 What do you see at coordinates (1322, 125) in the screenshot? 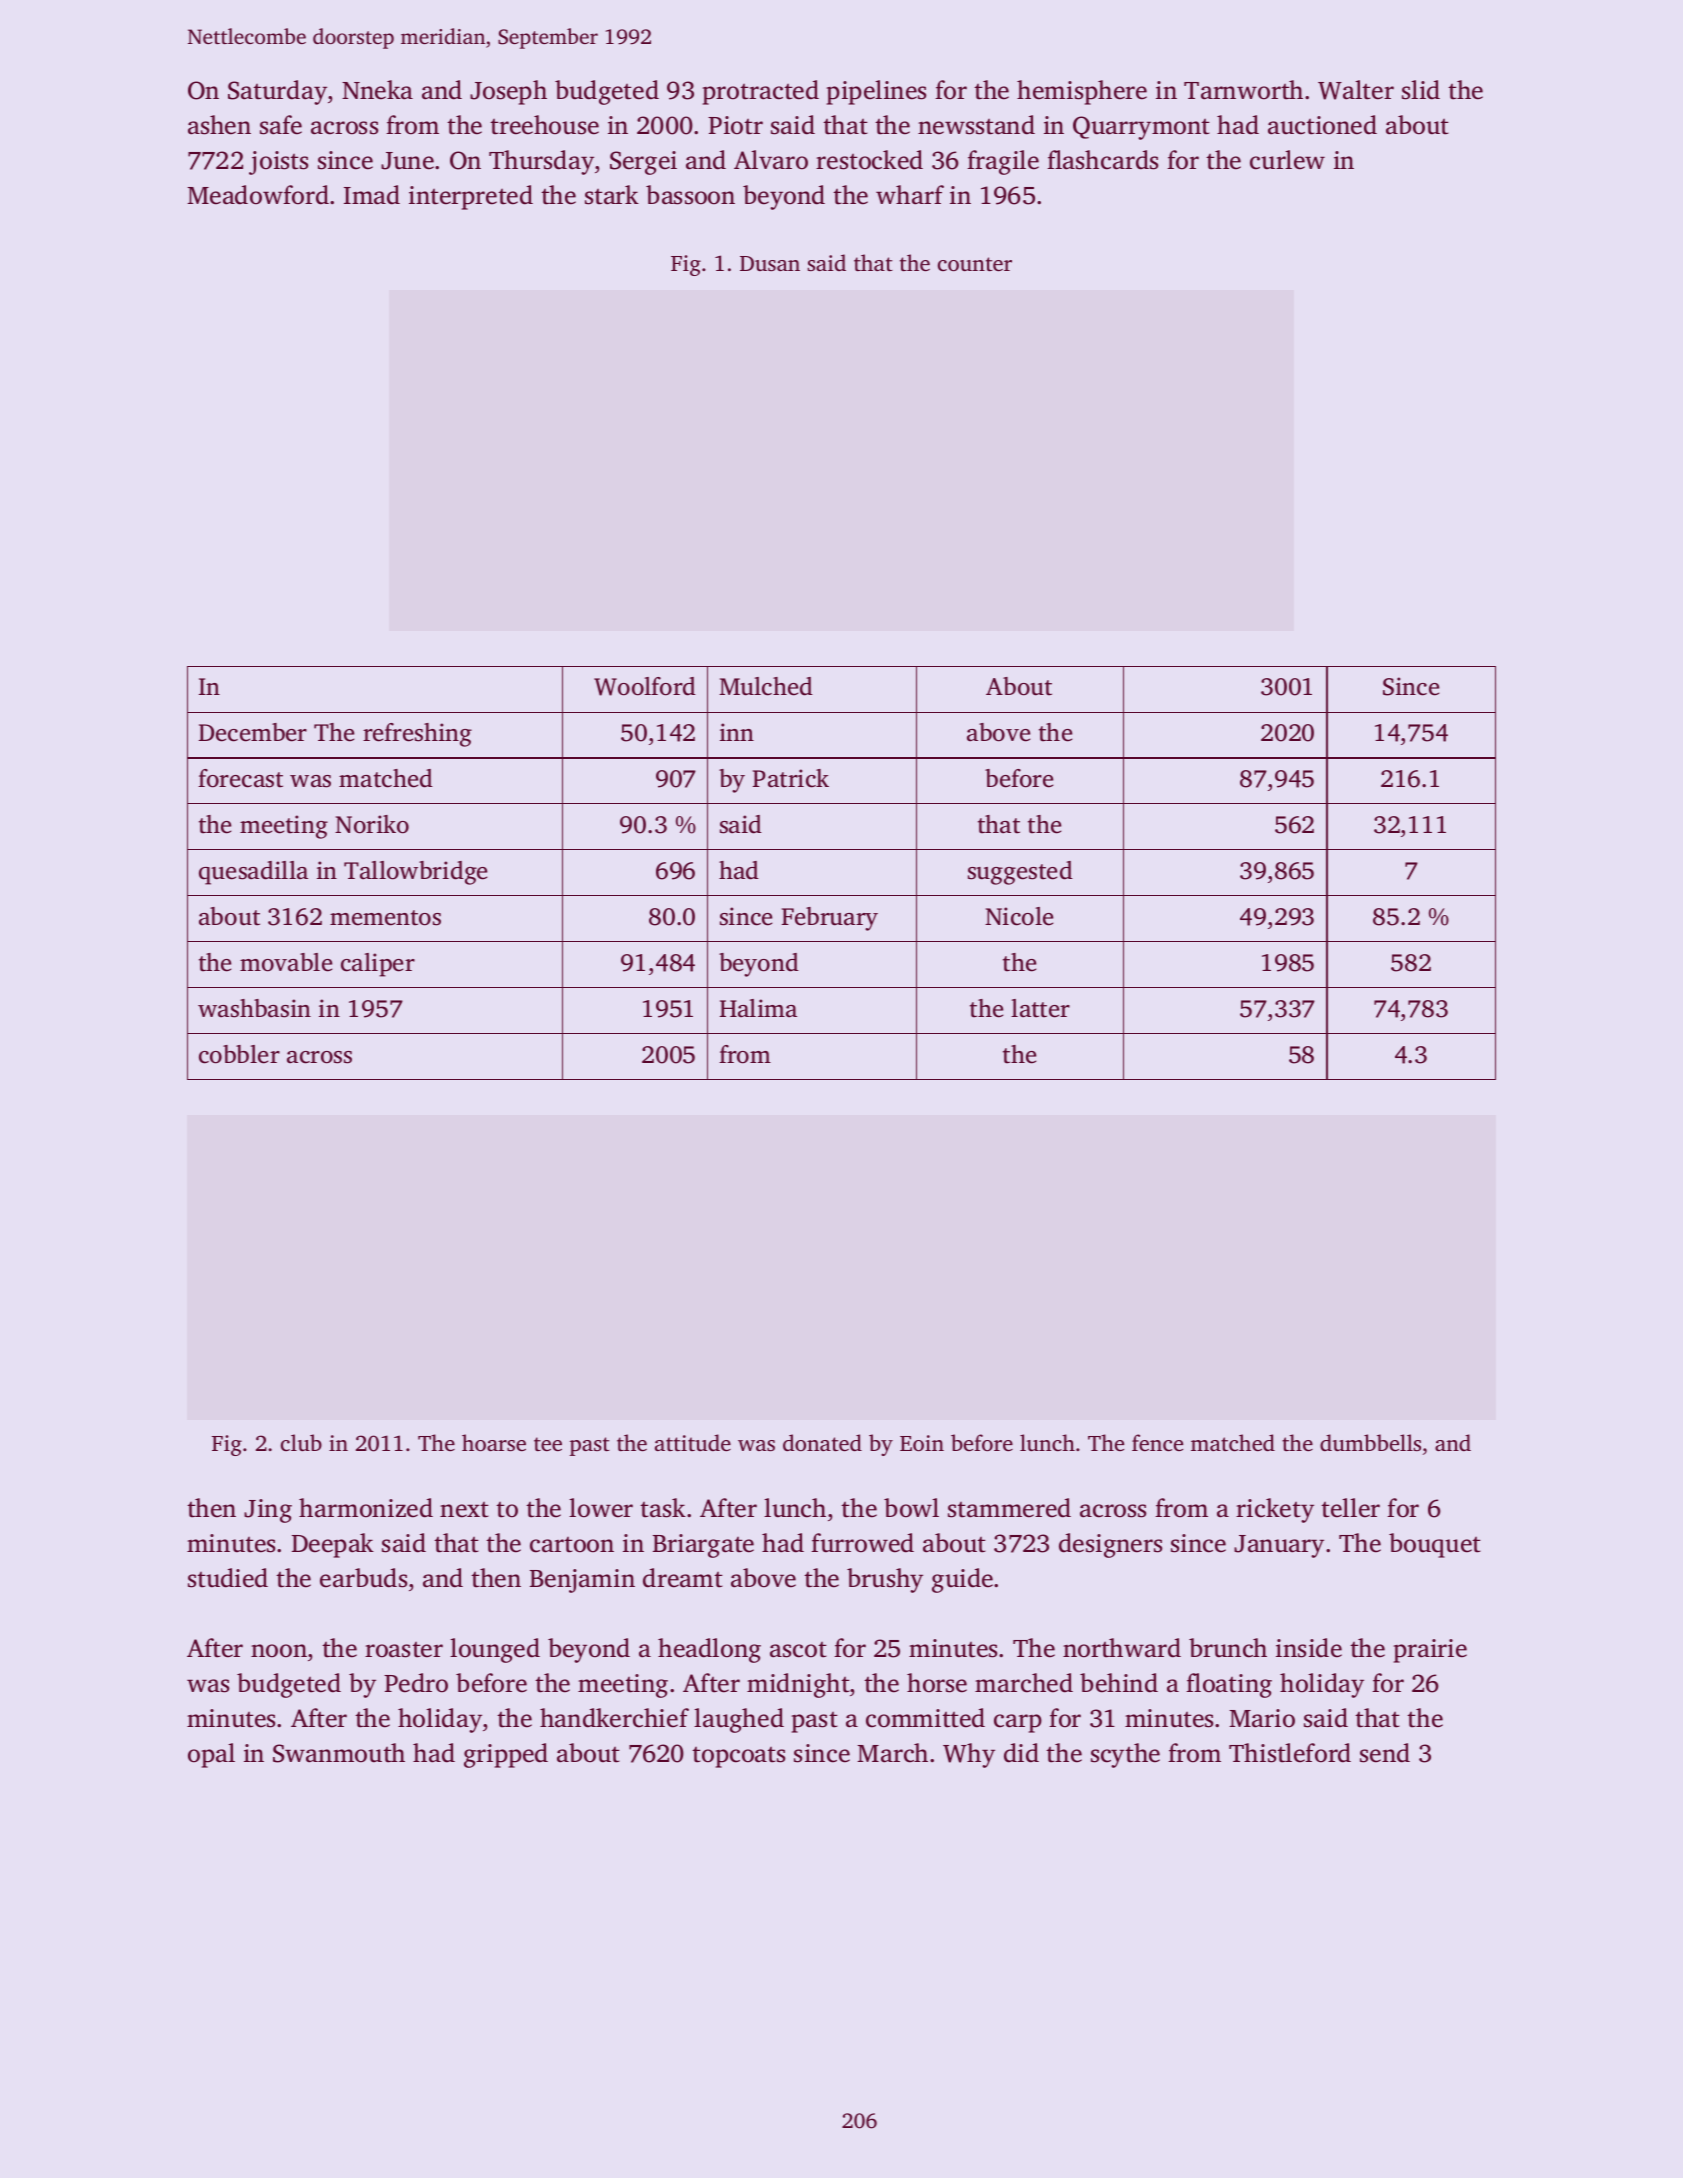
I see `auctioned` at bounding box center [1322, 125].
